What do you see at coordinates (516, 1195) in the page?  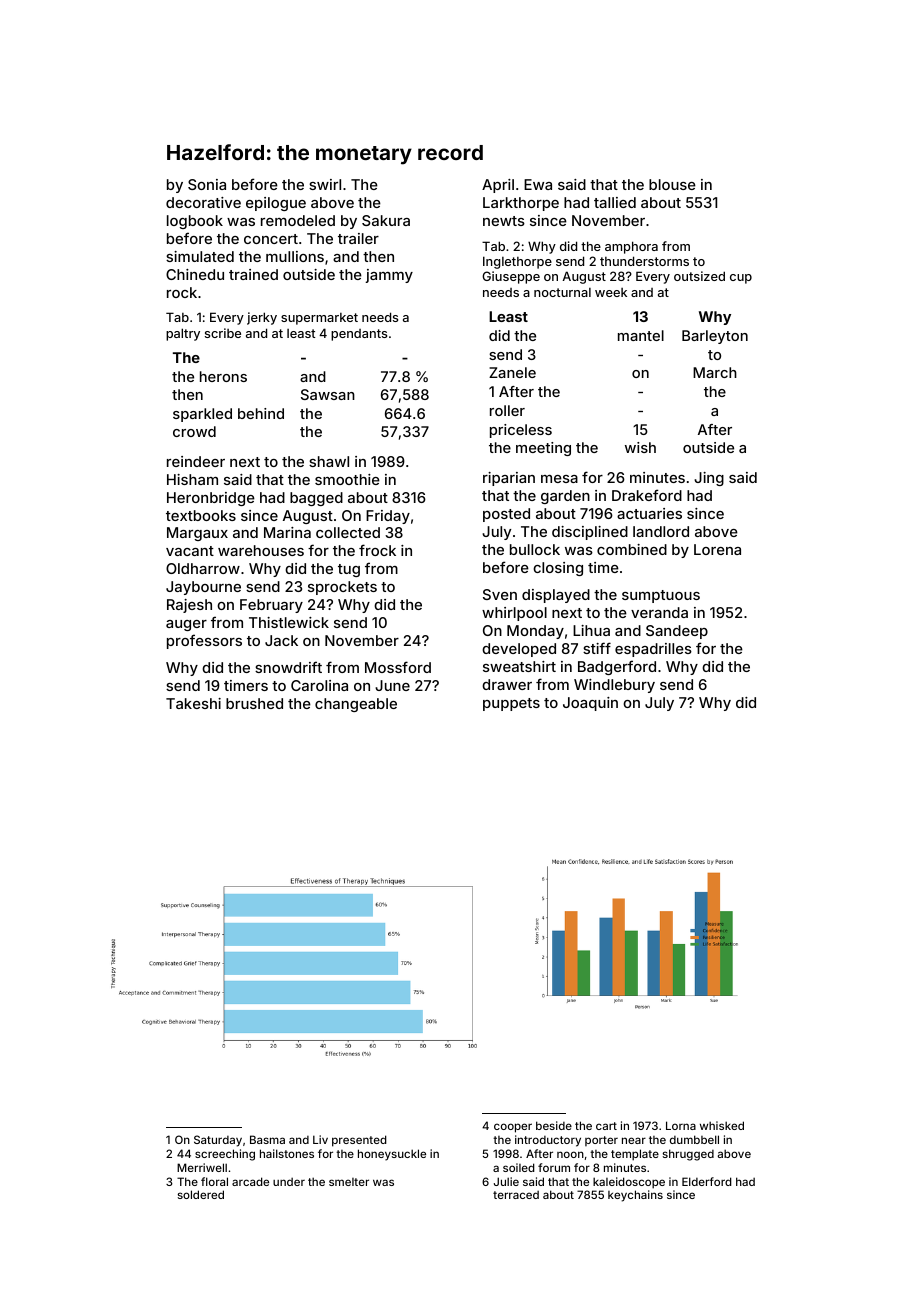 I see `terraced` at bounding box center [516, 1195].
